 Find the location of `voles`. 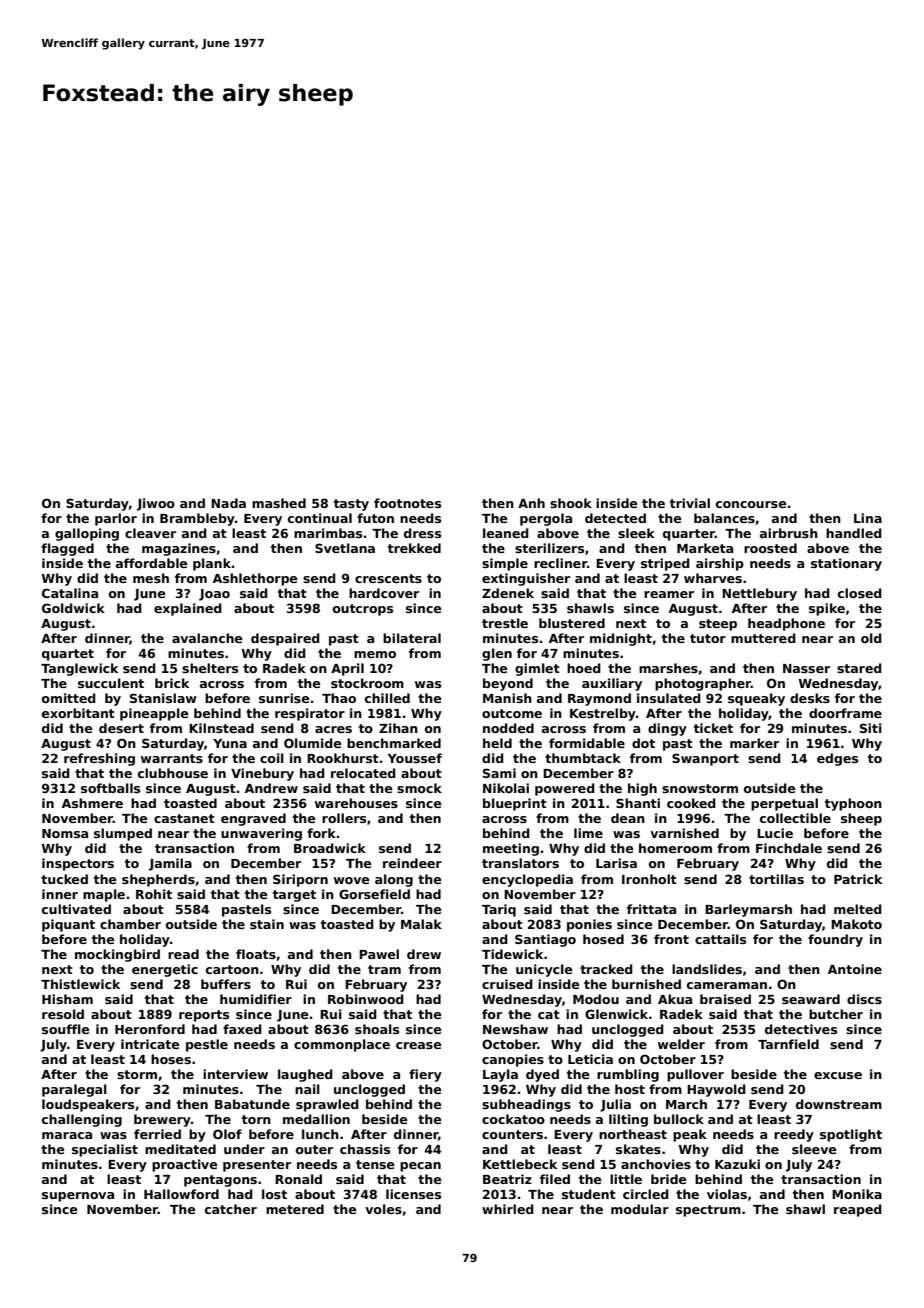

voles is located at coordinates (383, 1209).
